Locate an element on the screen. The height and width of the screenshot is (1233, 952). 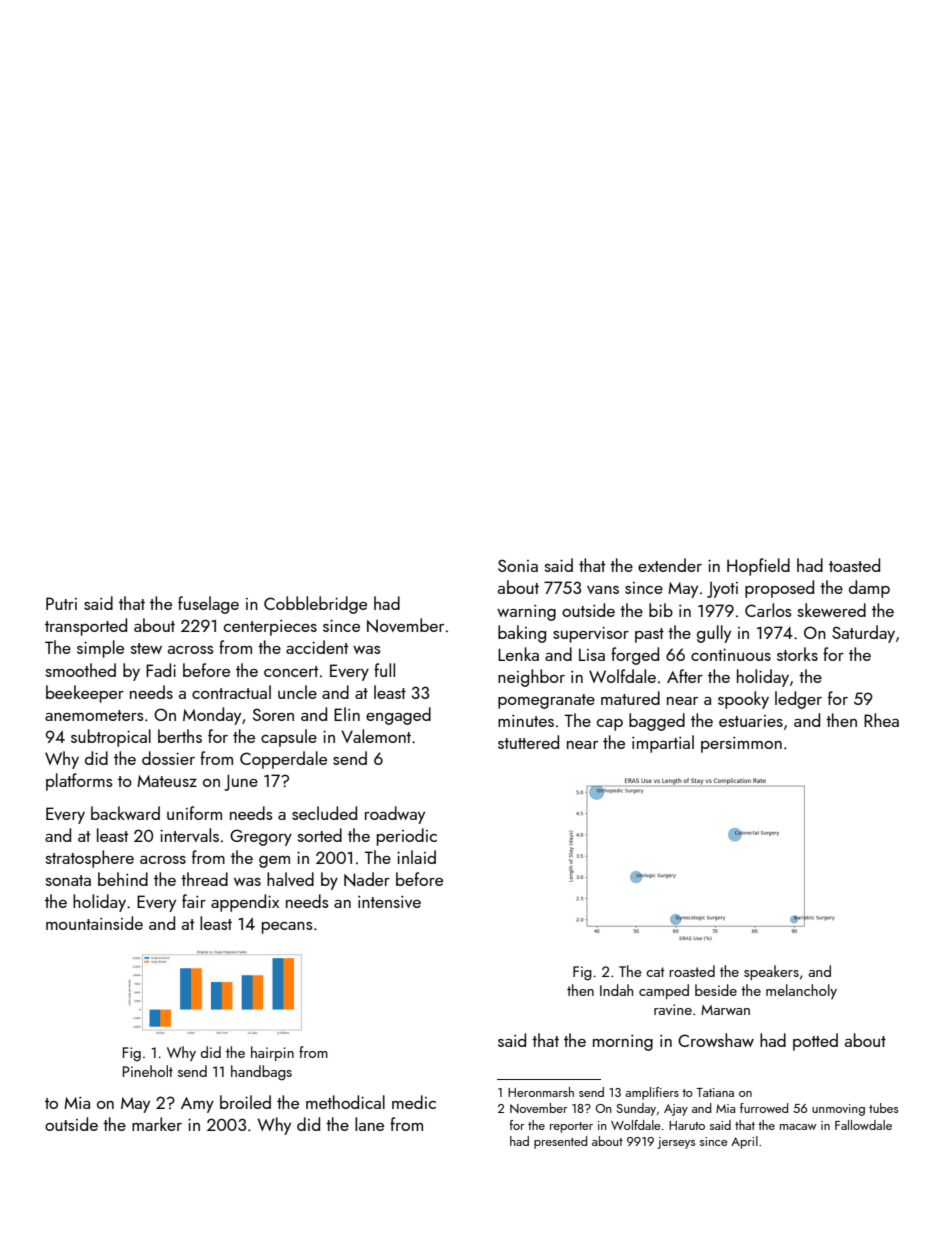
appendix is located at coordinates (245, 903).
